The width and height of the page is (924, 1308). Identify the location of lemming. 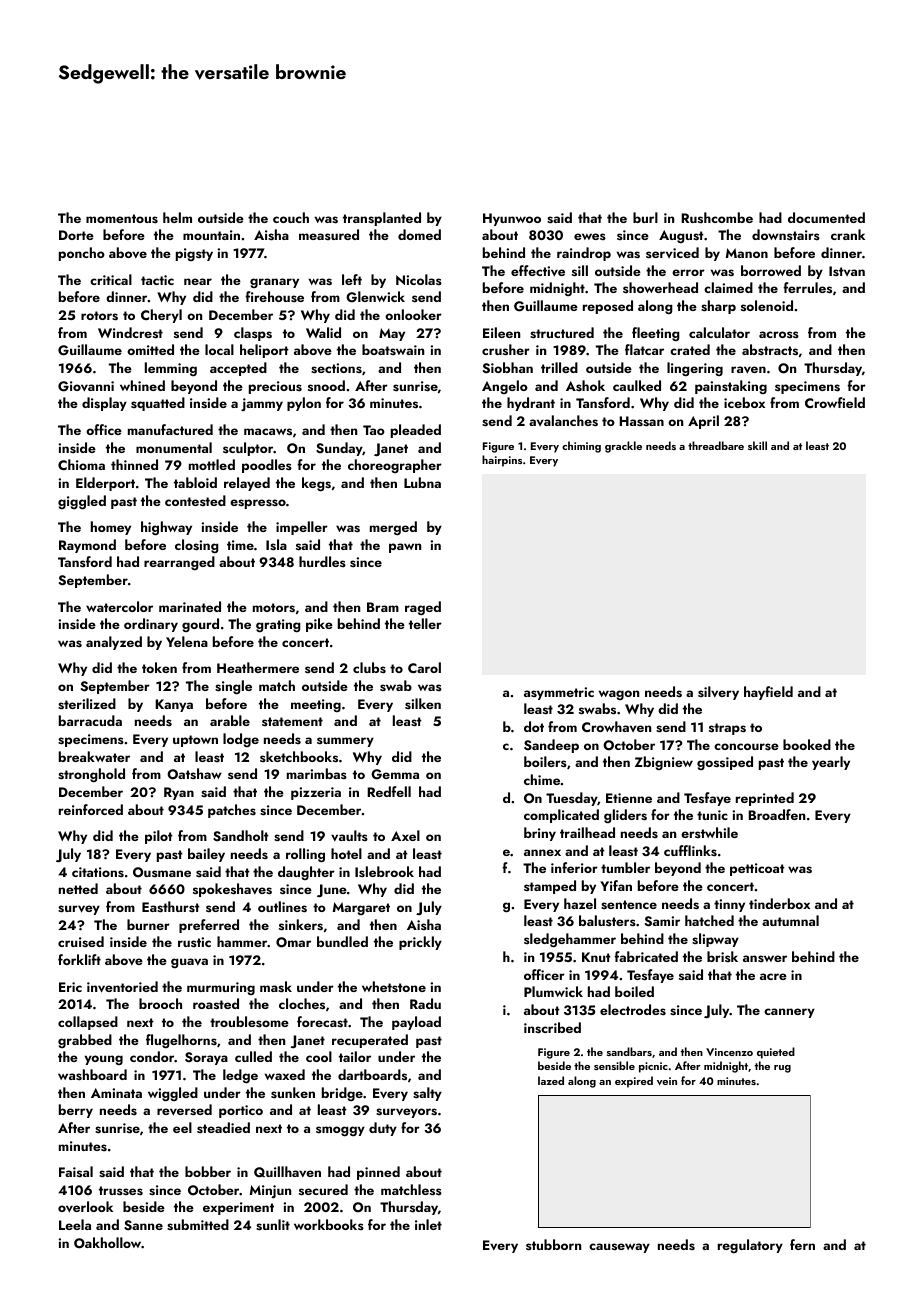
(171, 369).
